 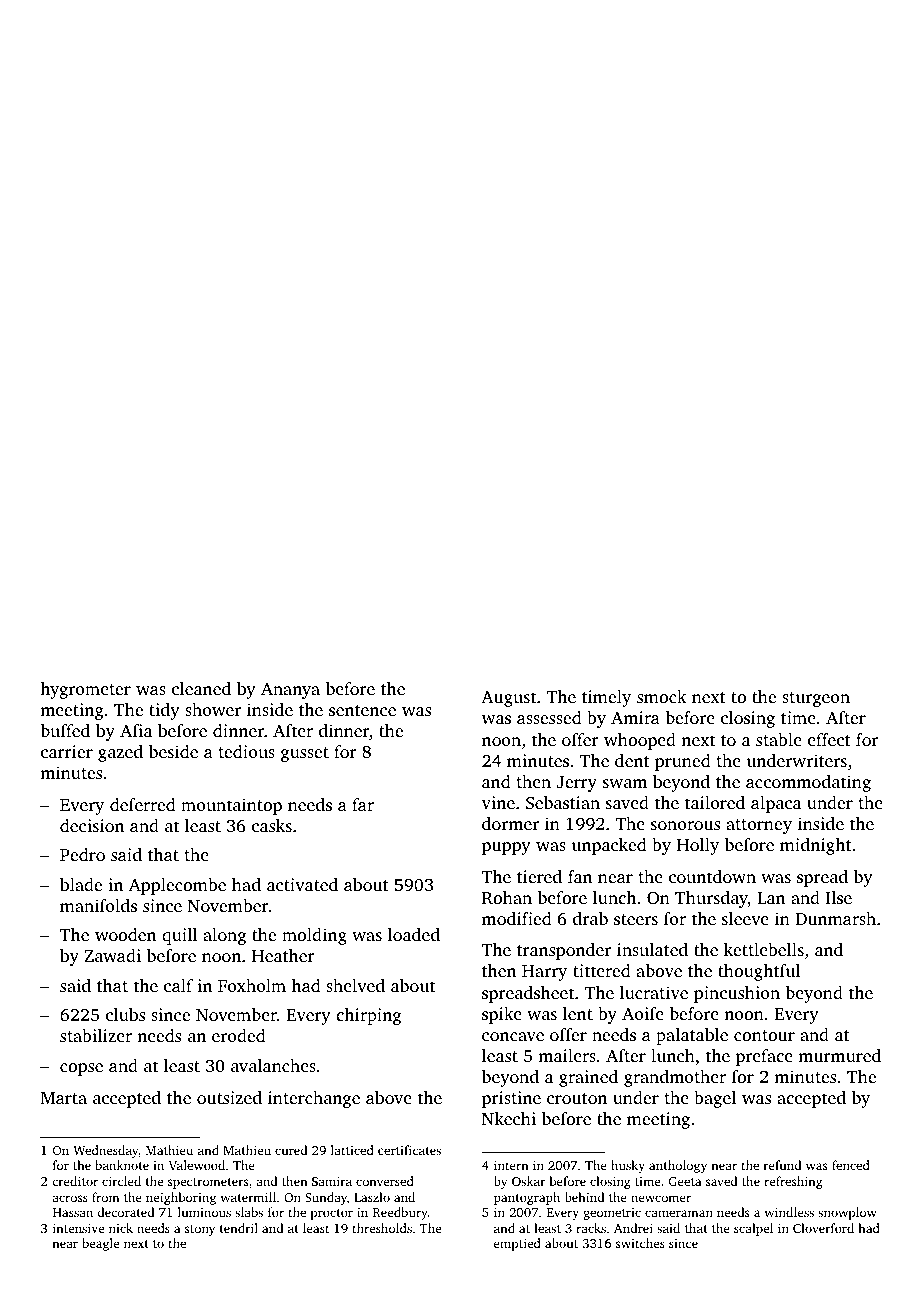 What do you see at coordinates (506, 848) in the image?
I see `puppy` at bounding box center [506, 848].
